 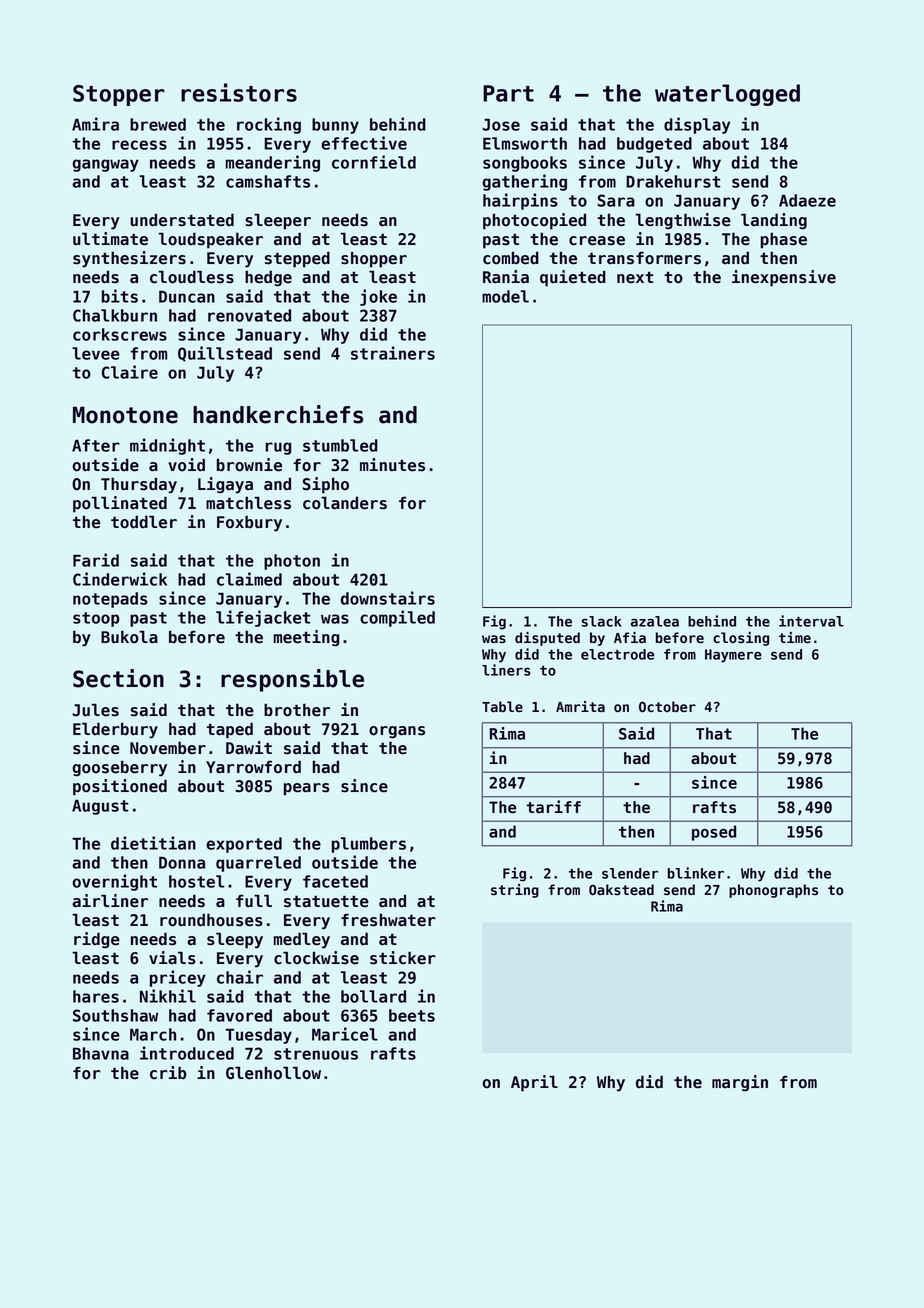 What do you see at coordinates (168, 996) in the screenshot?
I see `Nikhil` at bounding box center [168, 996].
